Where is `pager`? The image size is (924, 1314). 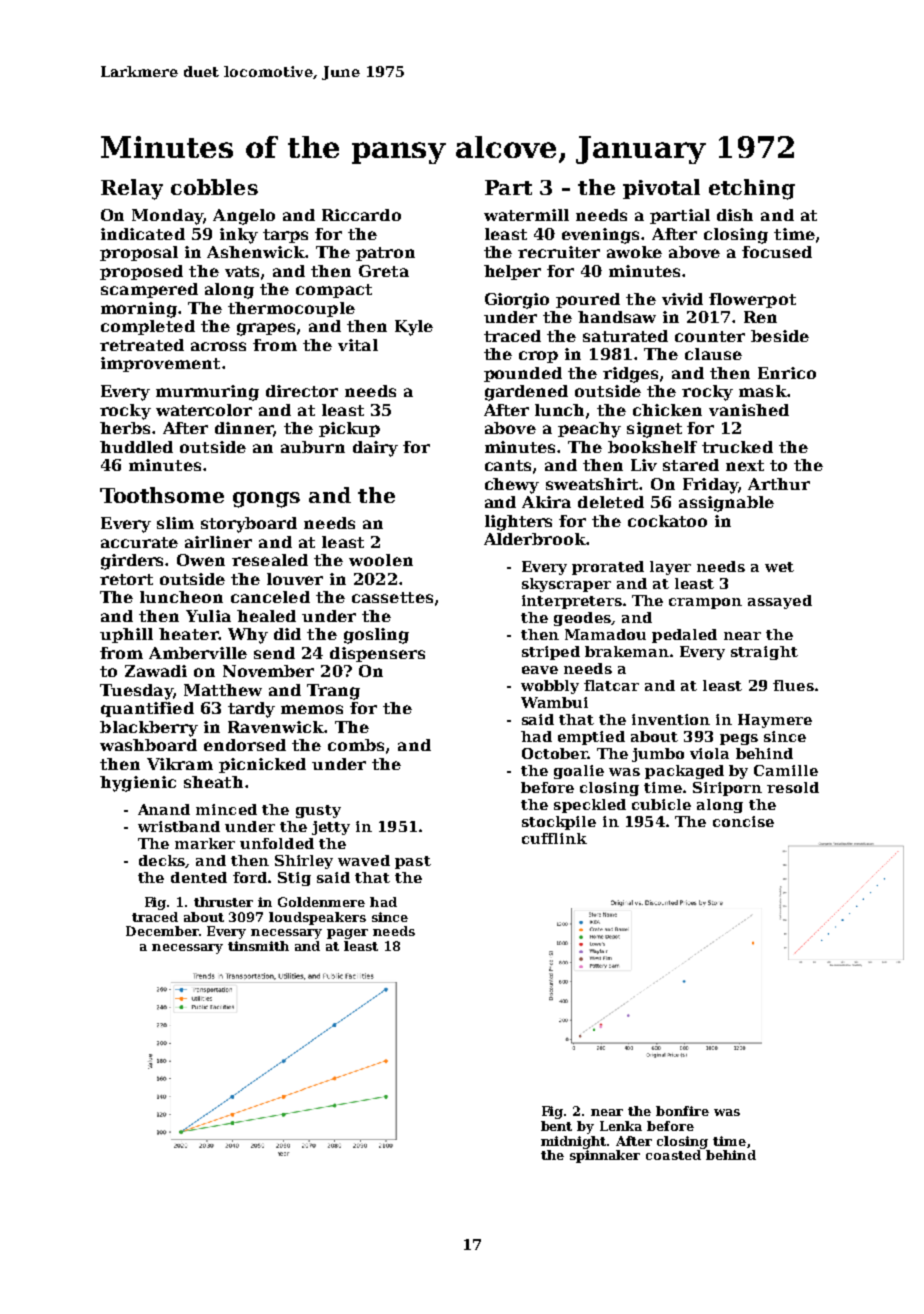
pager is located at coordinates (347, 934).
